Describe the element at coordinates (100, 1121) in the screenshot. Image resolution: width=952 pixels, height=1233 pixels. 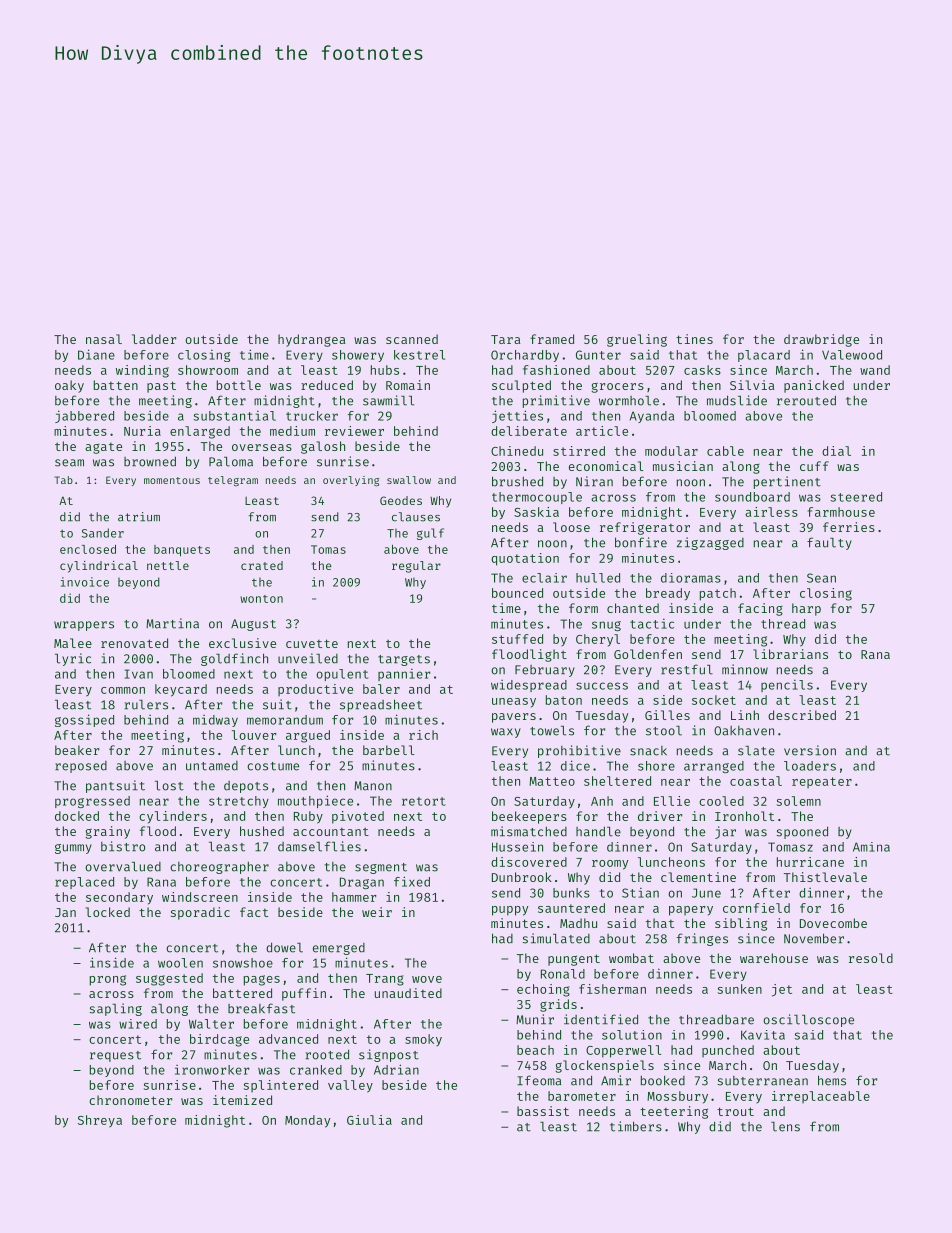
I see `Shreya` at that location.
